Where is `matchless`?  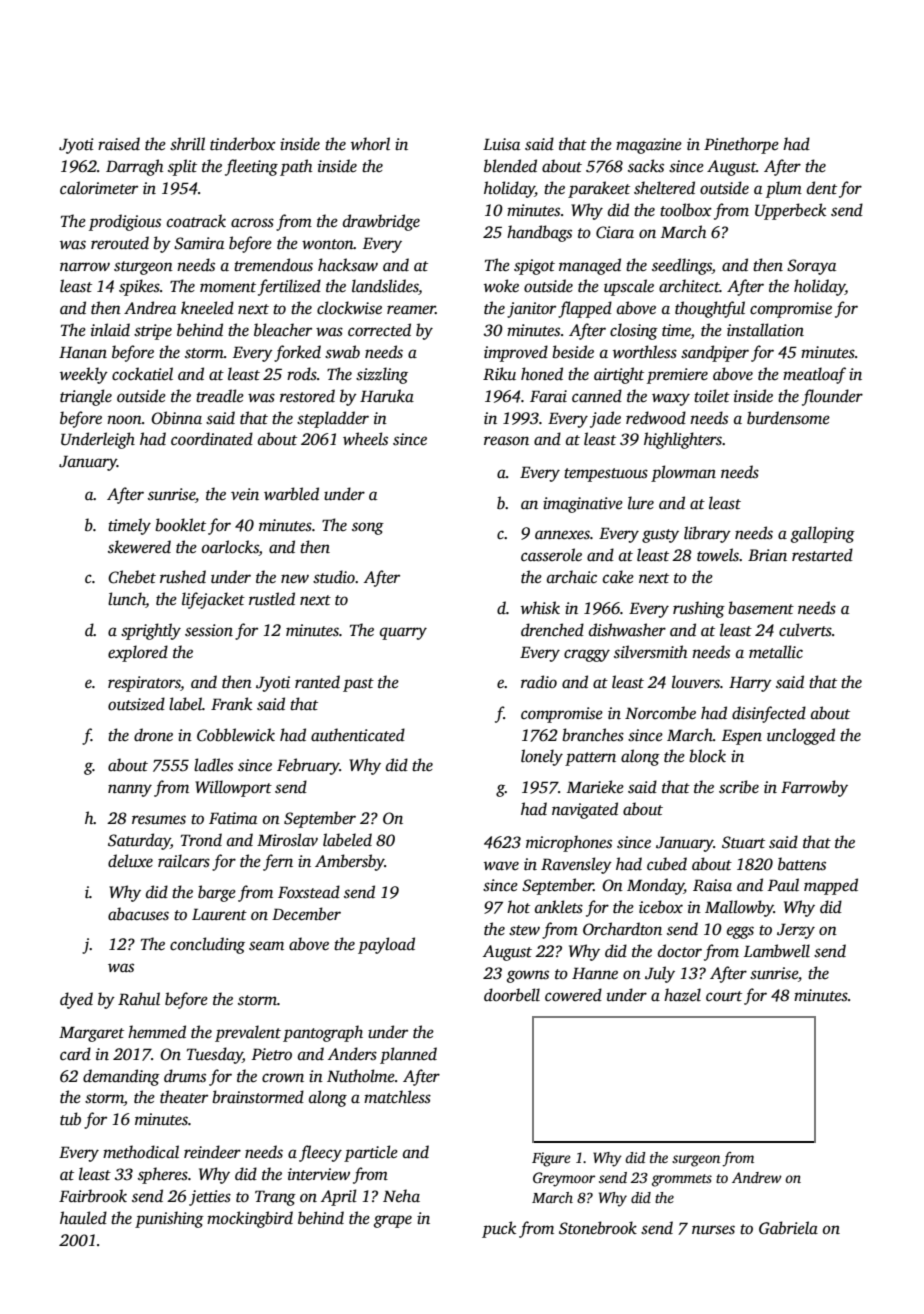 matchless is located at coordinates (397, 1097).
